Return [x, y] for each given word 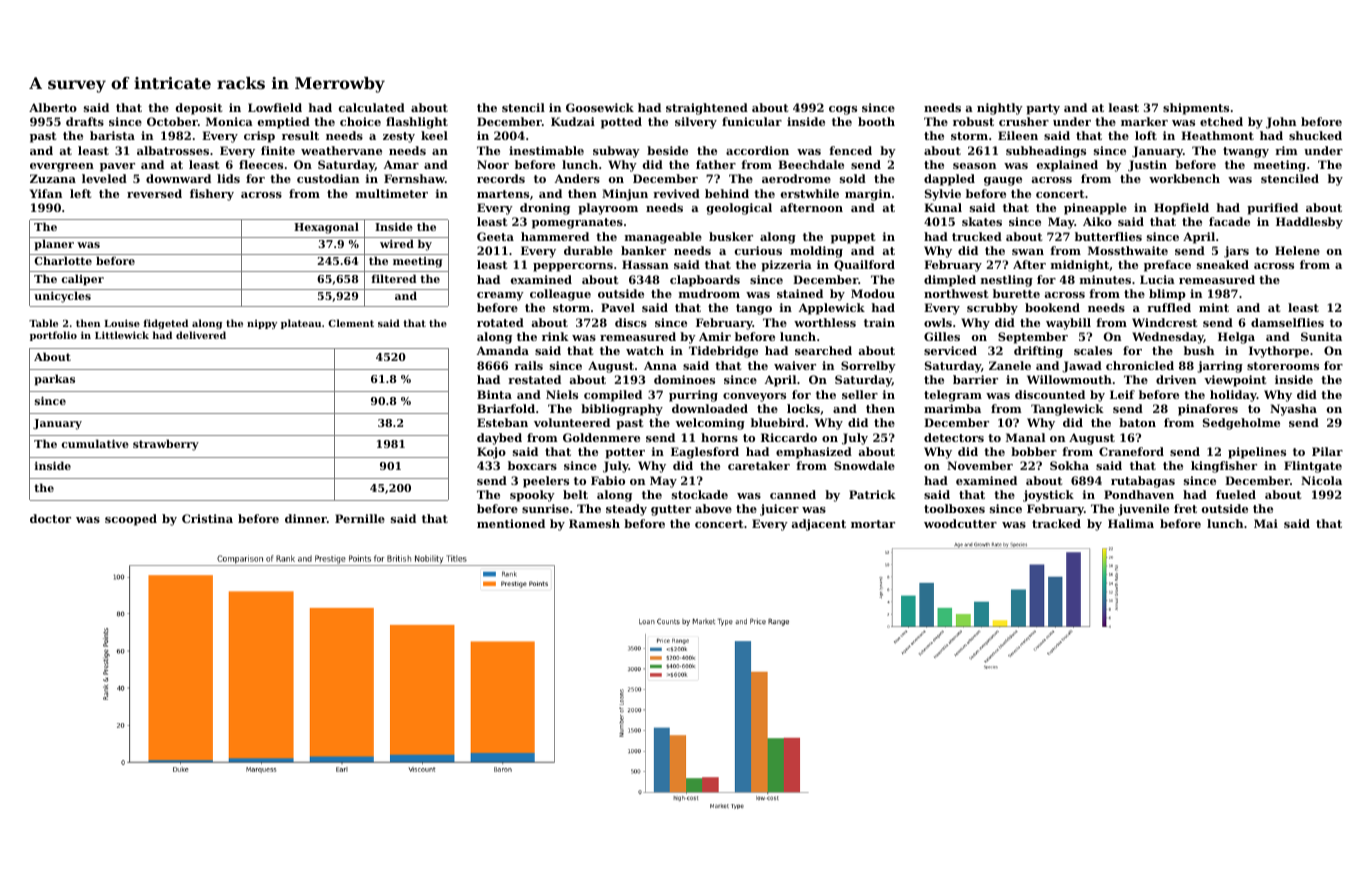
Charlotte [63, 260]
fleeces [261, 164]
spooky [532, 496]
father [716, 164]
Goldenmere [601, 437]
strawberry [166, 445]
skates [982, 221]
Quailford [864, 265]
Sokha [1069, 465]
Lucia [1157, 279]
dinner [306, 518]
